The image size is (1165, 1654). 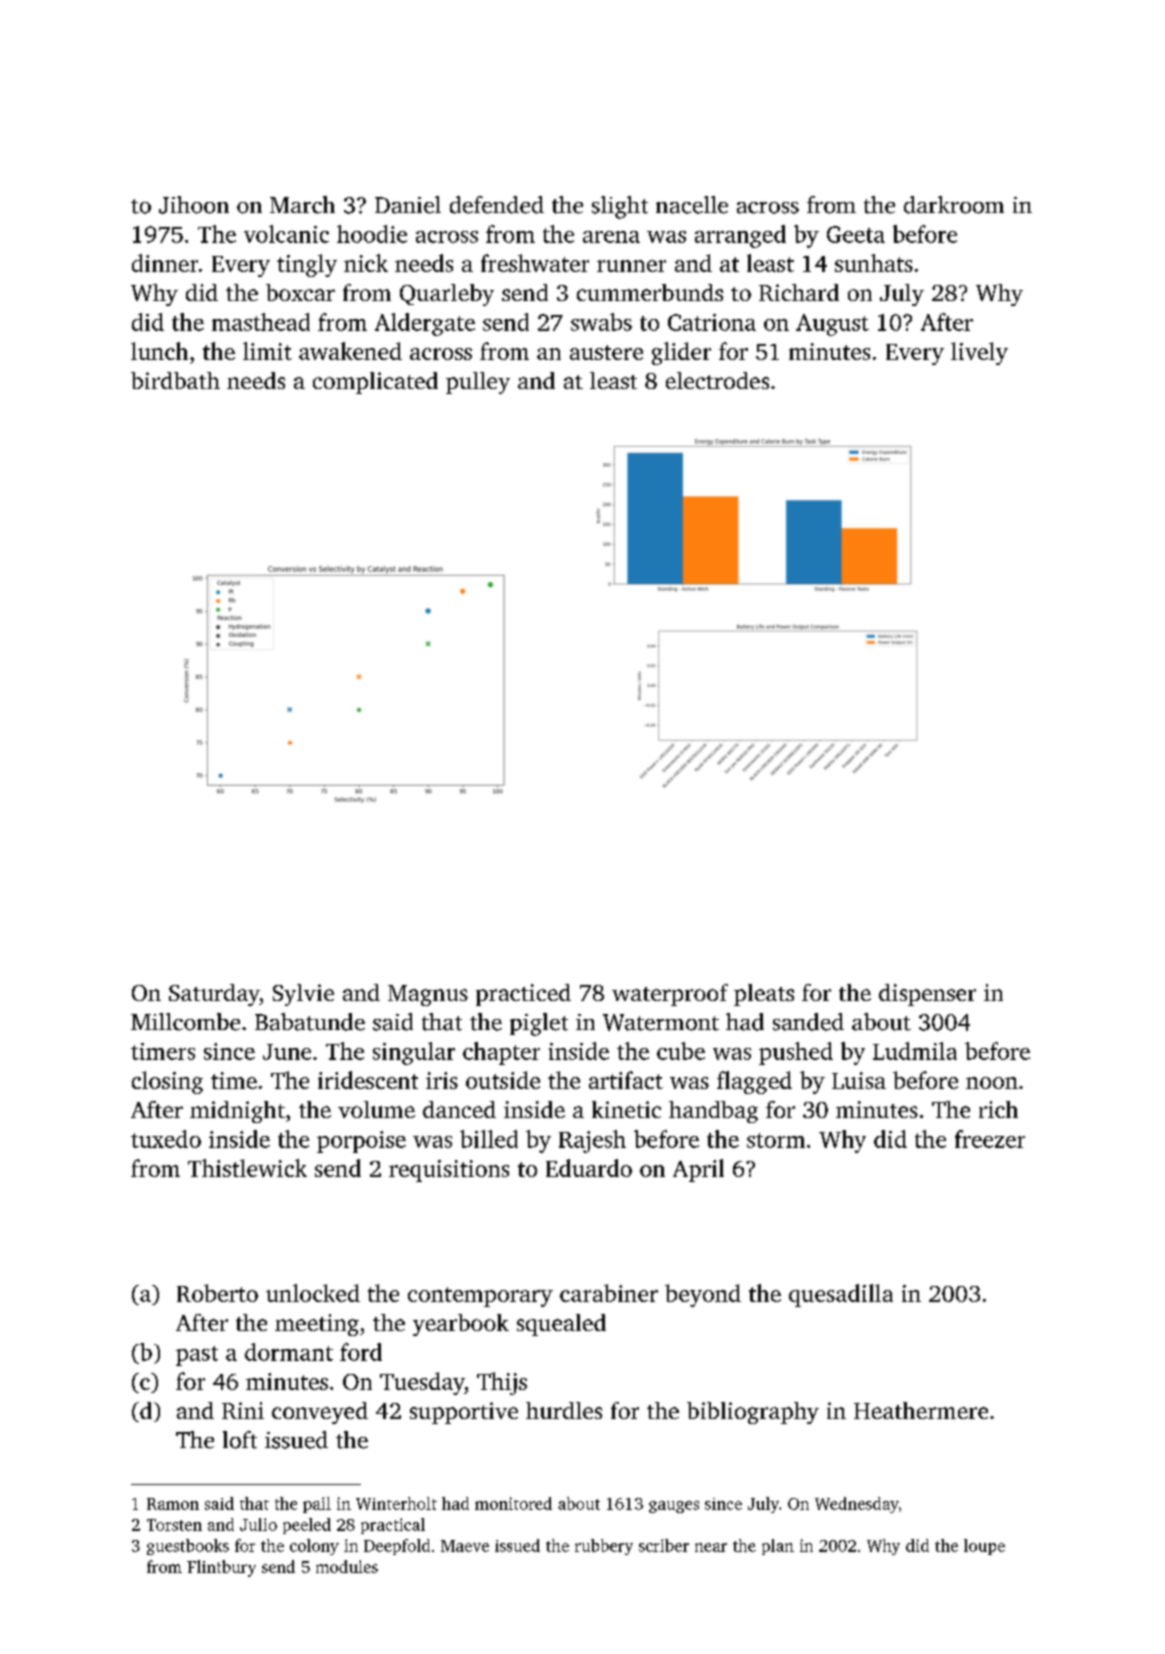 I want to click on colony, so click(x=314, y=1547).
